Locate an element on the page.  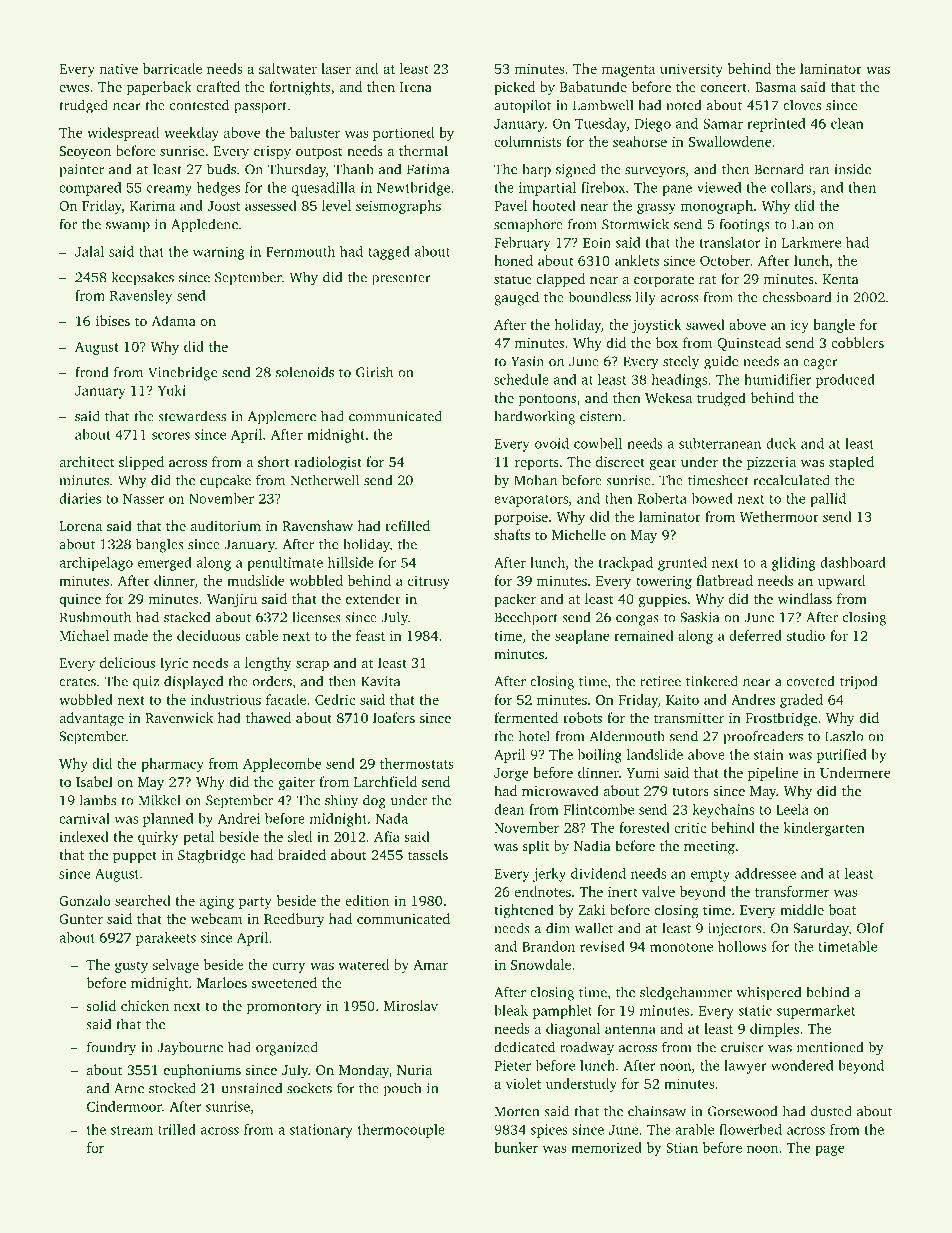
slipped is located at coordinates (141, 463).
